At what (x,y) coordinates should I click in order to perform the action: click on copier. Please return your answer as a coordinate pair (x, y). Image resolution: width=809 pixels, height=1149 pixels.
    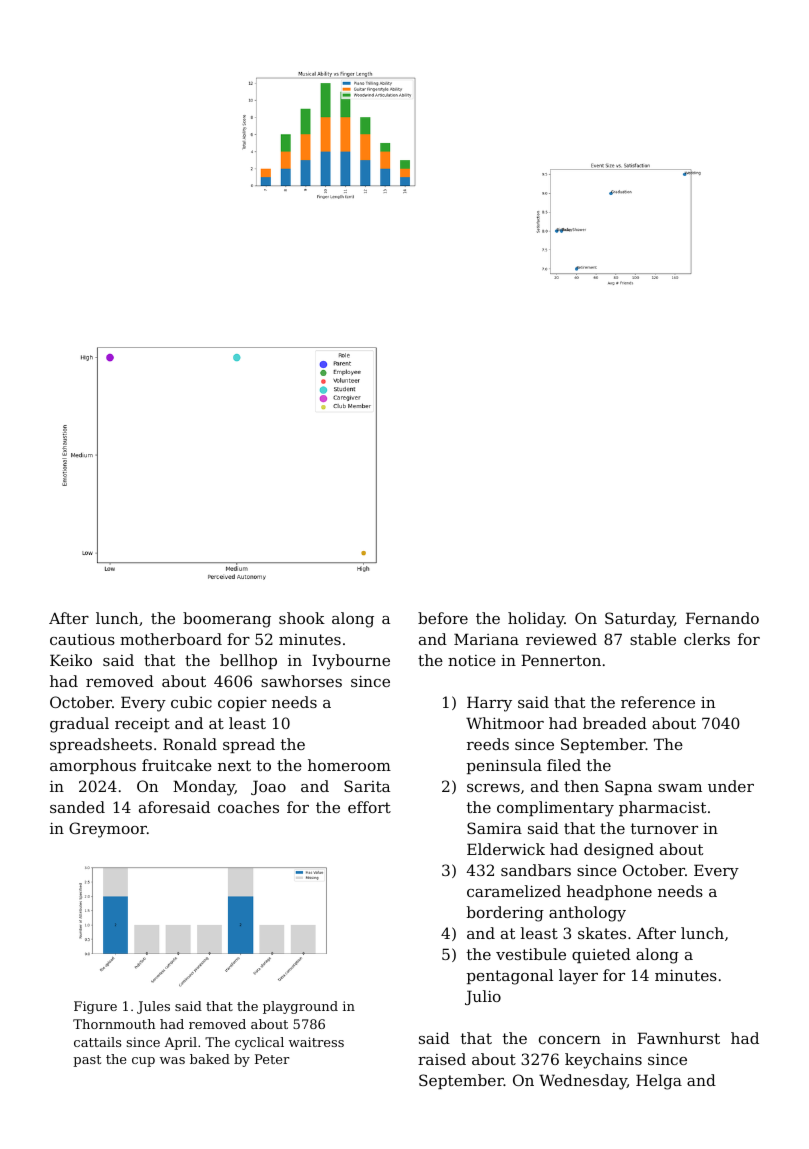
    Looking at the image, I should click on (242, 704).
